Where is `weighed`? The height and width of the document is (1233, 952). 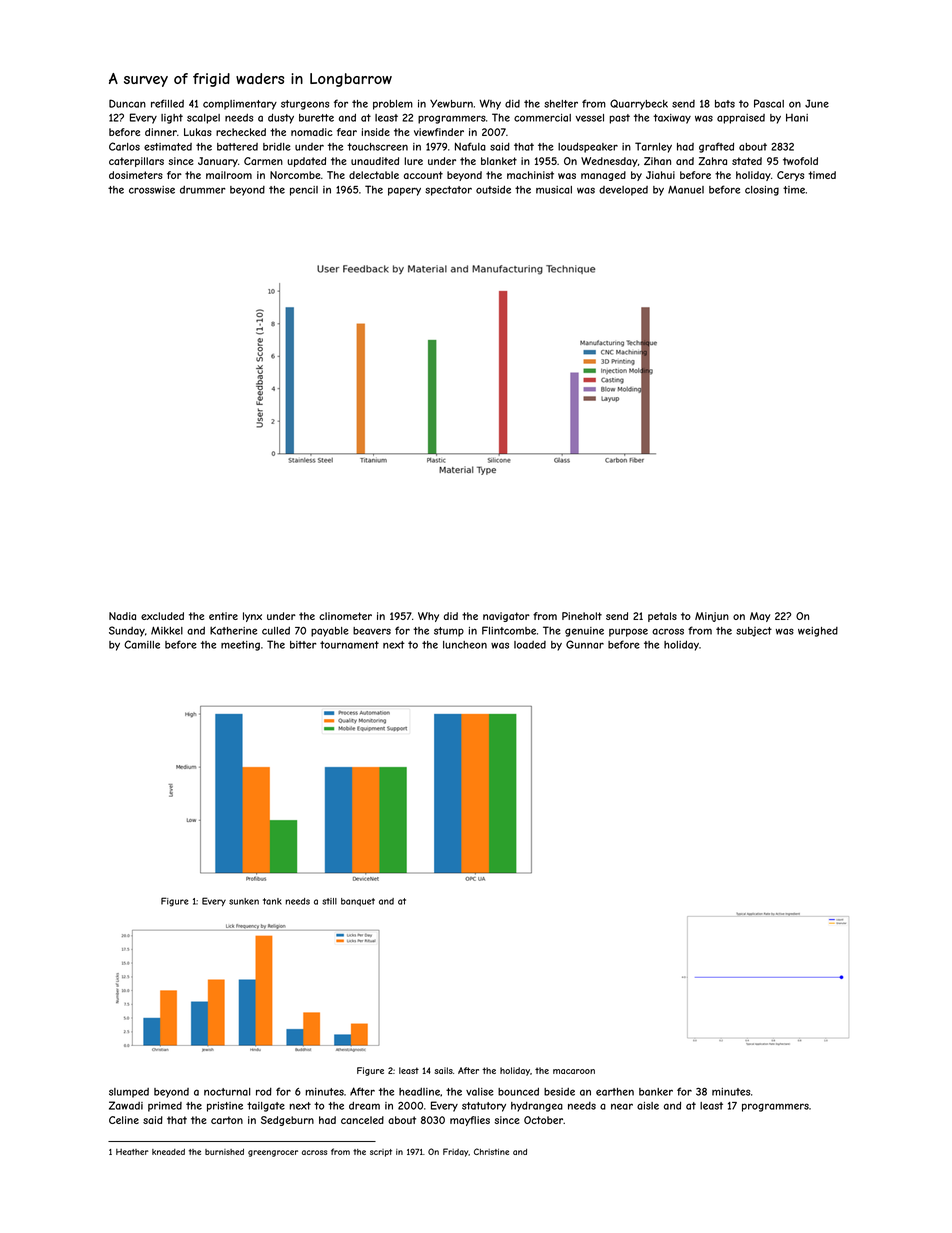
weighed is located at coordinates (818, 632).
